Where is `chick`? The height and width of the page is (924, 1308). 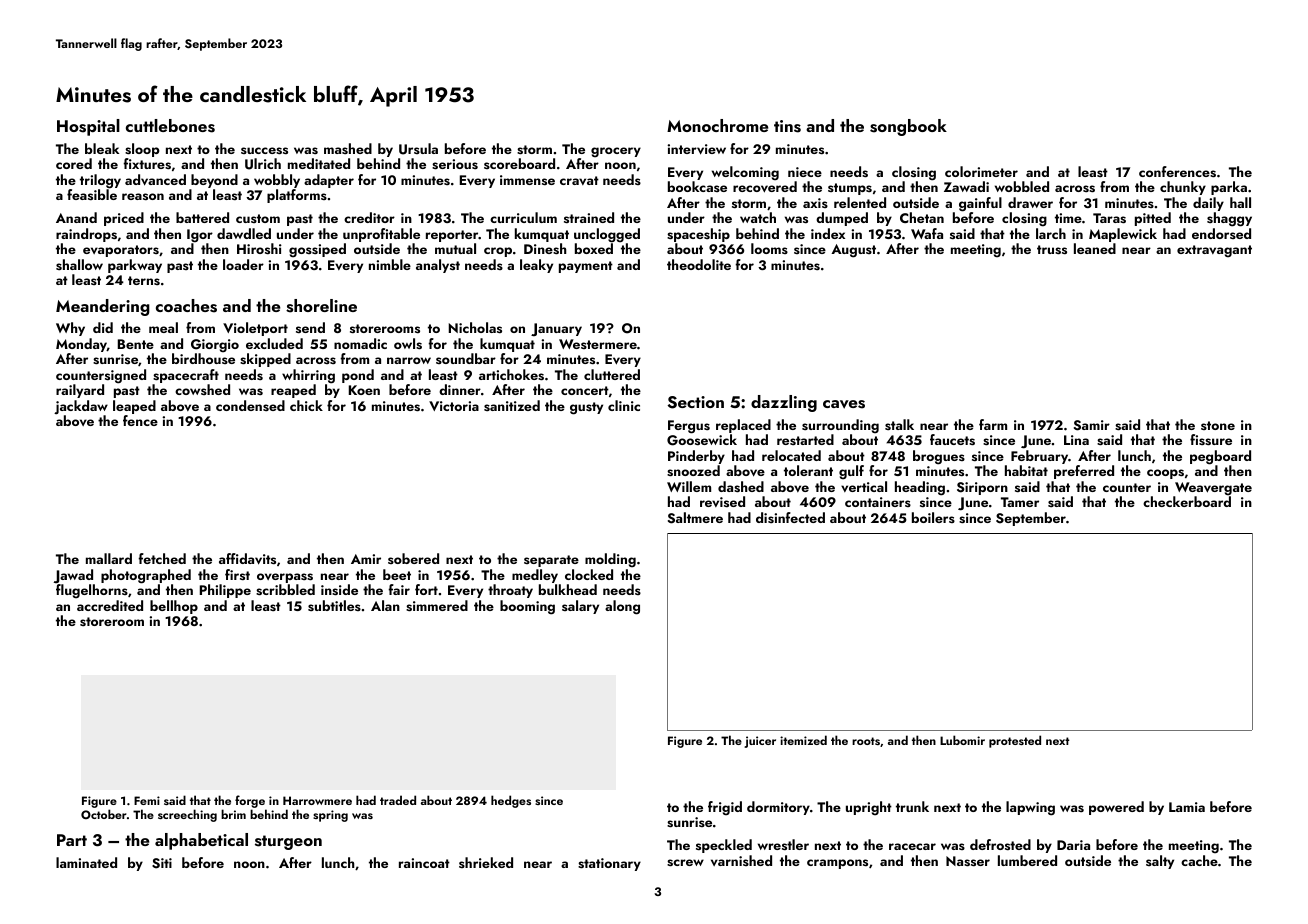
chick is located at coordinates (306, 405).
